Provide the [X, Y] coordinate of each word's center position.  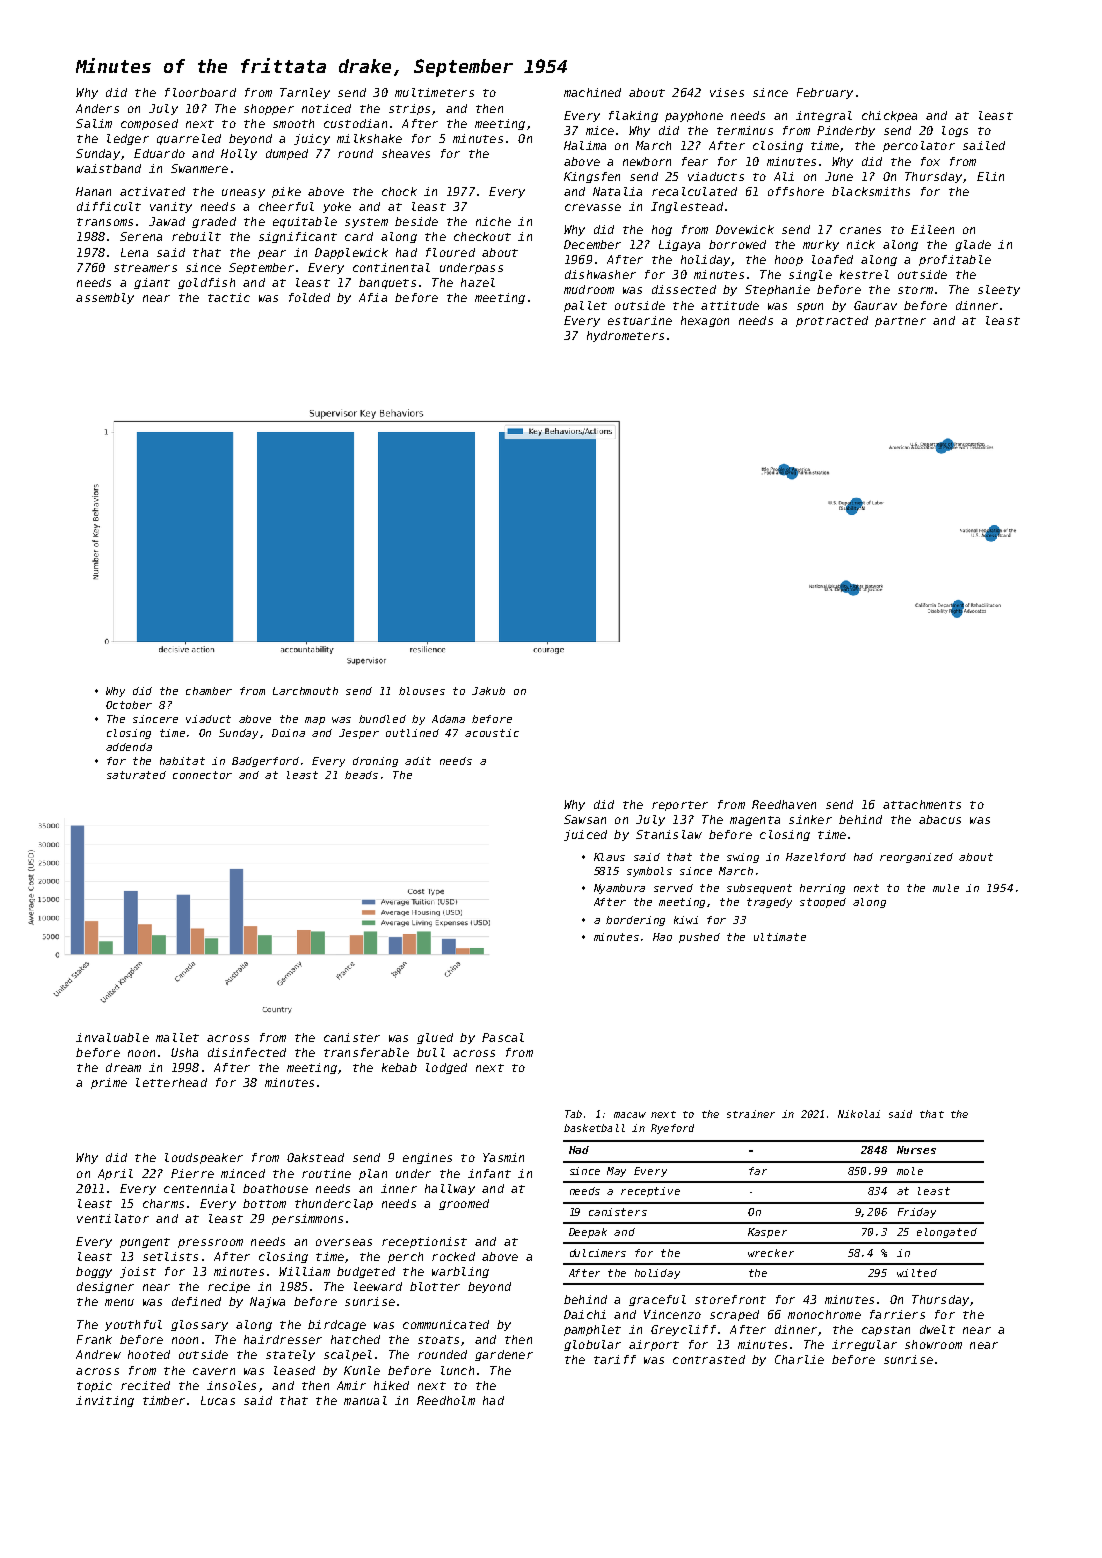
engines [427, 1158]
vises [727, 92]
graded [214, 222]
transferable [366, 1052]
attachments [922, 804]
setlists [170, 1256]
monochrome [824, 1314]
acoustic [492, 733]
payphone [694, 116]
